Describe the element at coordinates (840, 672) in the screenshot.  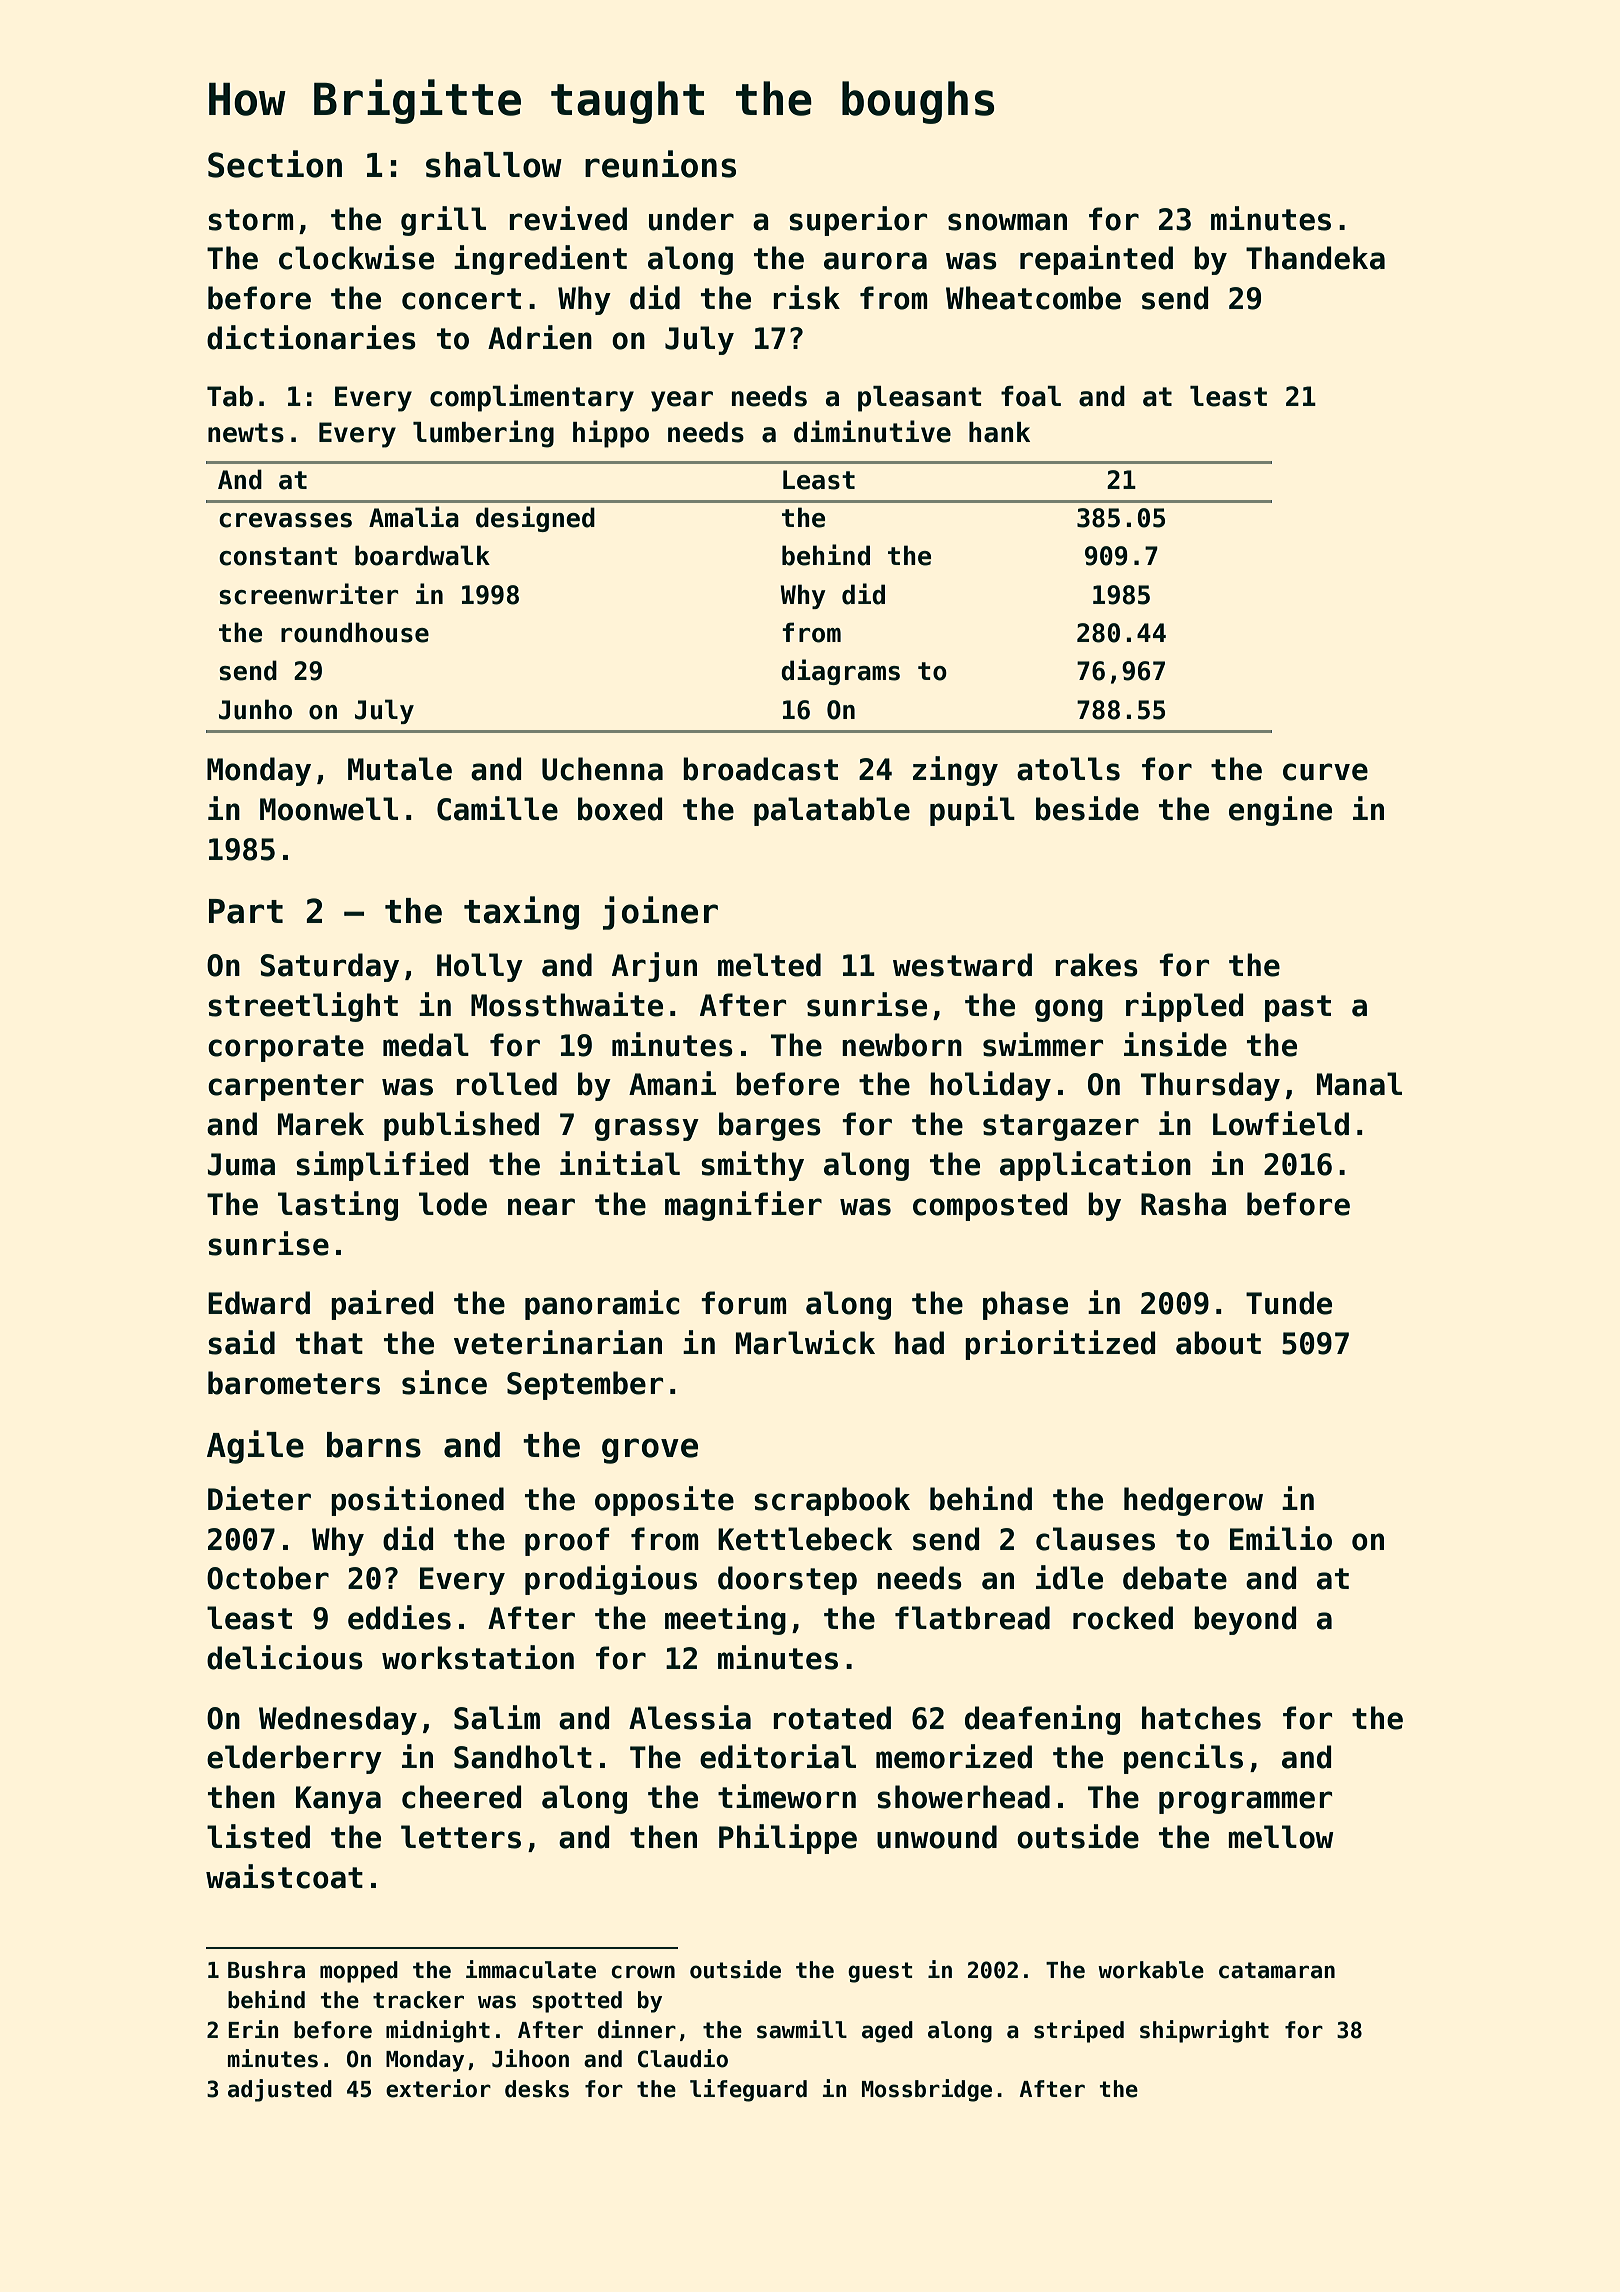
I see `diagrams` at that location.
